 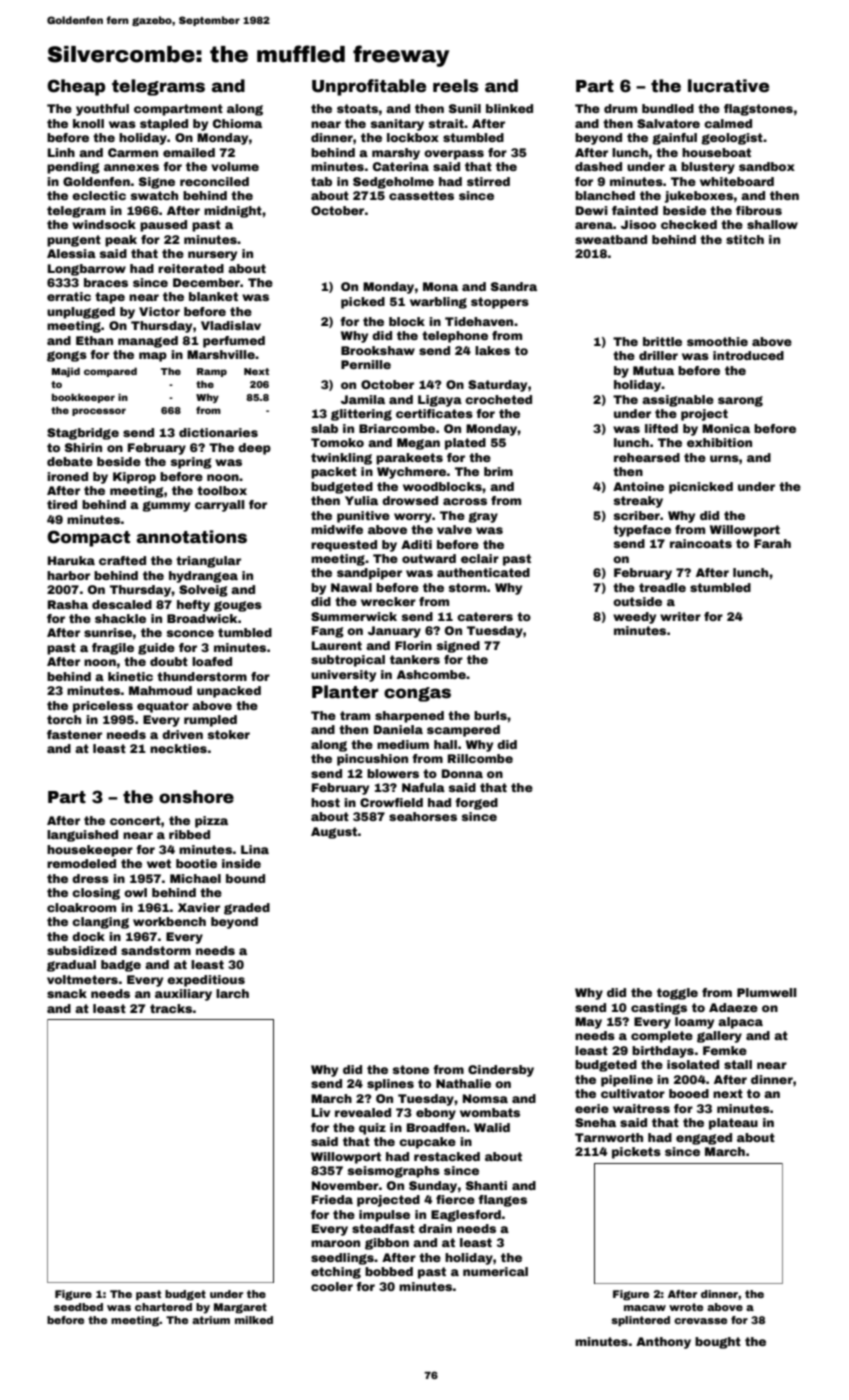 What do you see at coordinates (164, 125) in the document?
I see `stapled` at bounding box center [164, 125].
